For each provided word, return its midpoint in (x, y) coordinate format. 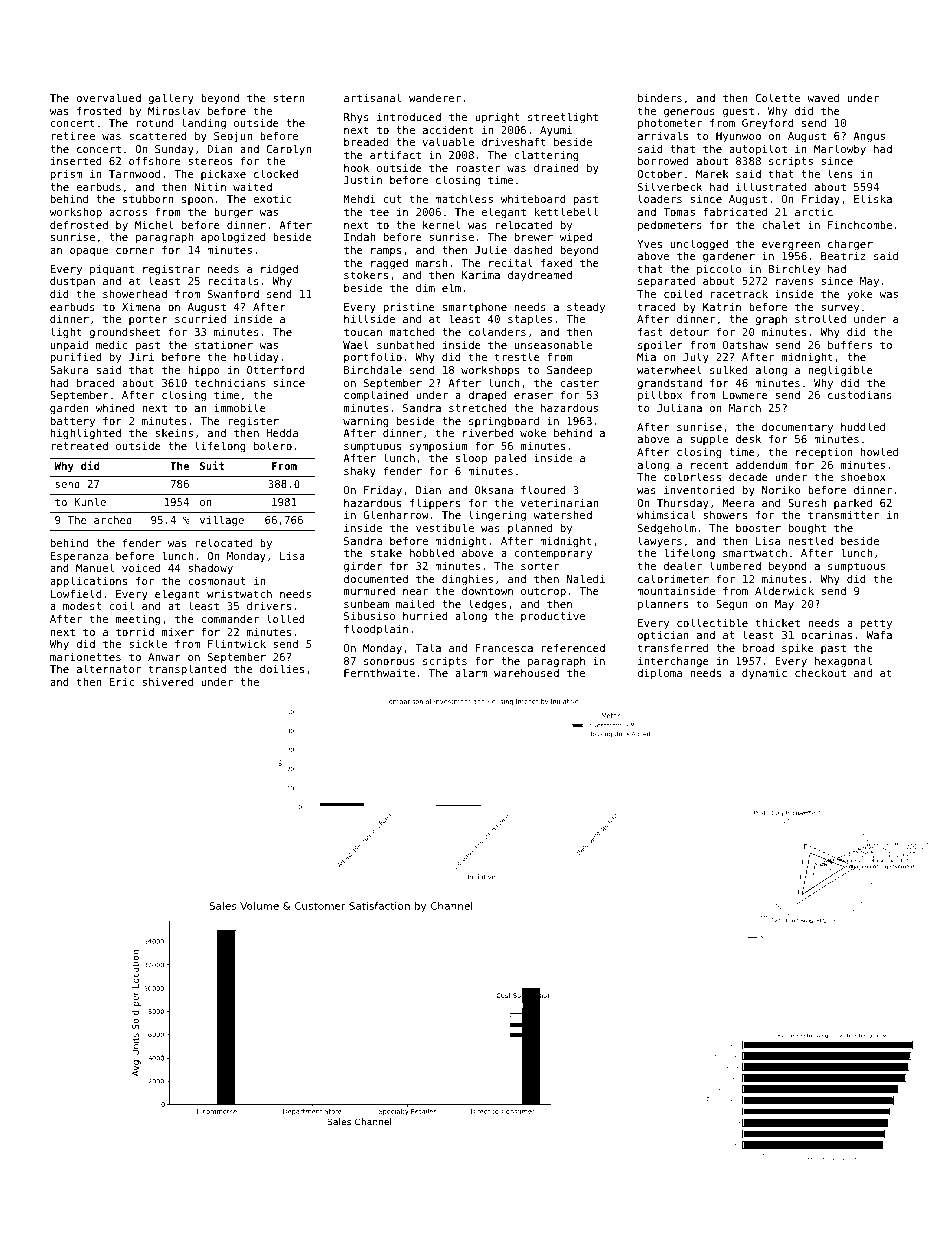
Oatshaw (745, 345)
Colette (778, 97)
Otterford (276, 369)
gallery (171, 99)
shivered (167, 681)
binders (660, 97)
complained (376, 396)
